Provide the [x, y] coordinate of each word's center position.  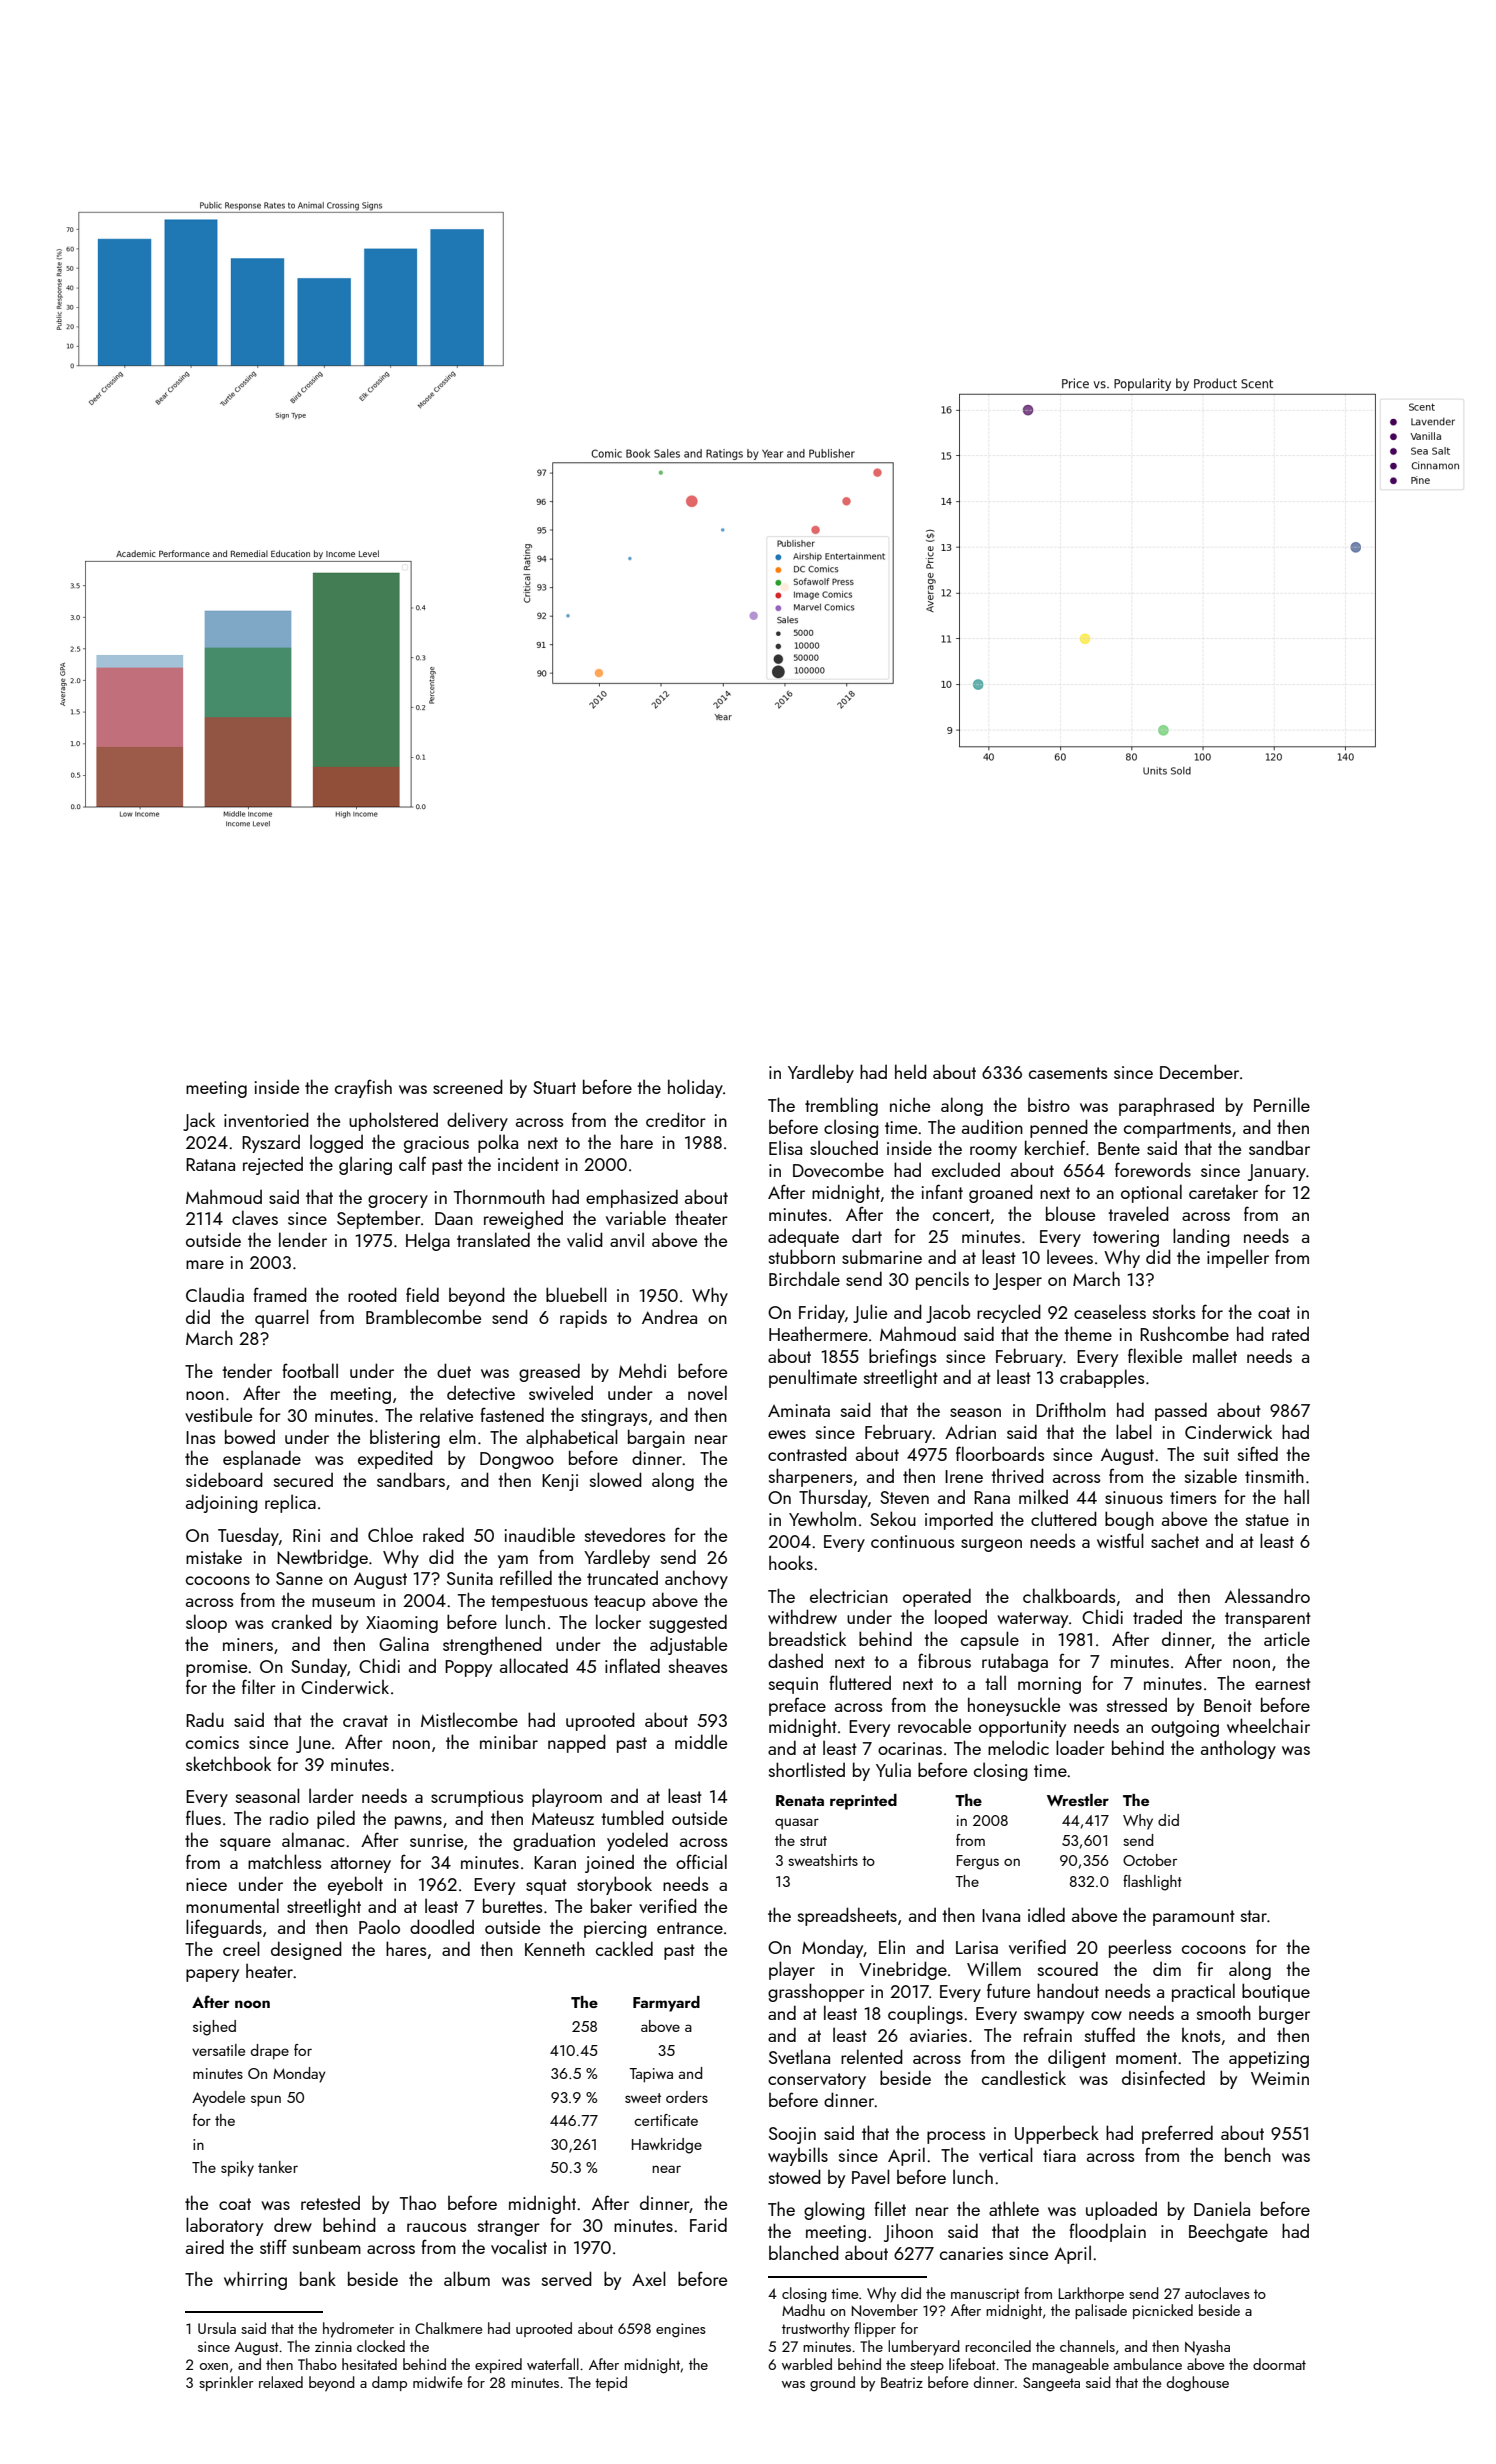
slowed [616, 1479]
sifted [1258, 1453]
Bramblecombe [423, 1316]
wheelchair [1268, 1725]
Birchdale [804, 1278]
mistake [214, 1557]
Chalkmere [448, 2328]
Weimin [1280, 2078]
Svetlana [799, 2056]
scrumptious [477, 1798]
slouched [844, 1147]
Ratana [210, 1164]
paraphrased [1166, 1107]
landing [1201, 1237]
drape [270, 2052]
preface [797, 1706]
